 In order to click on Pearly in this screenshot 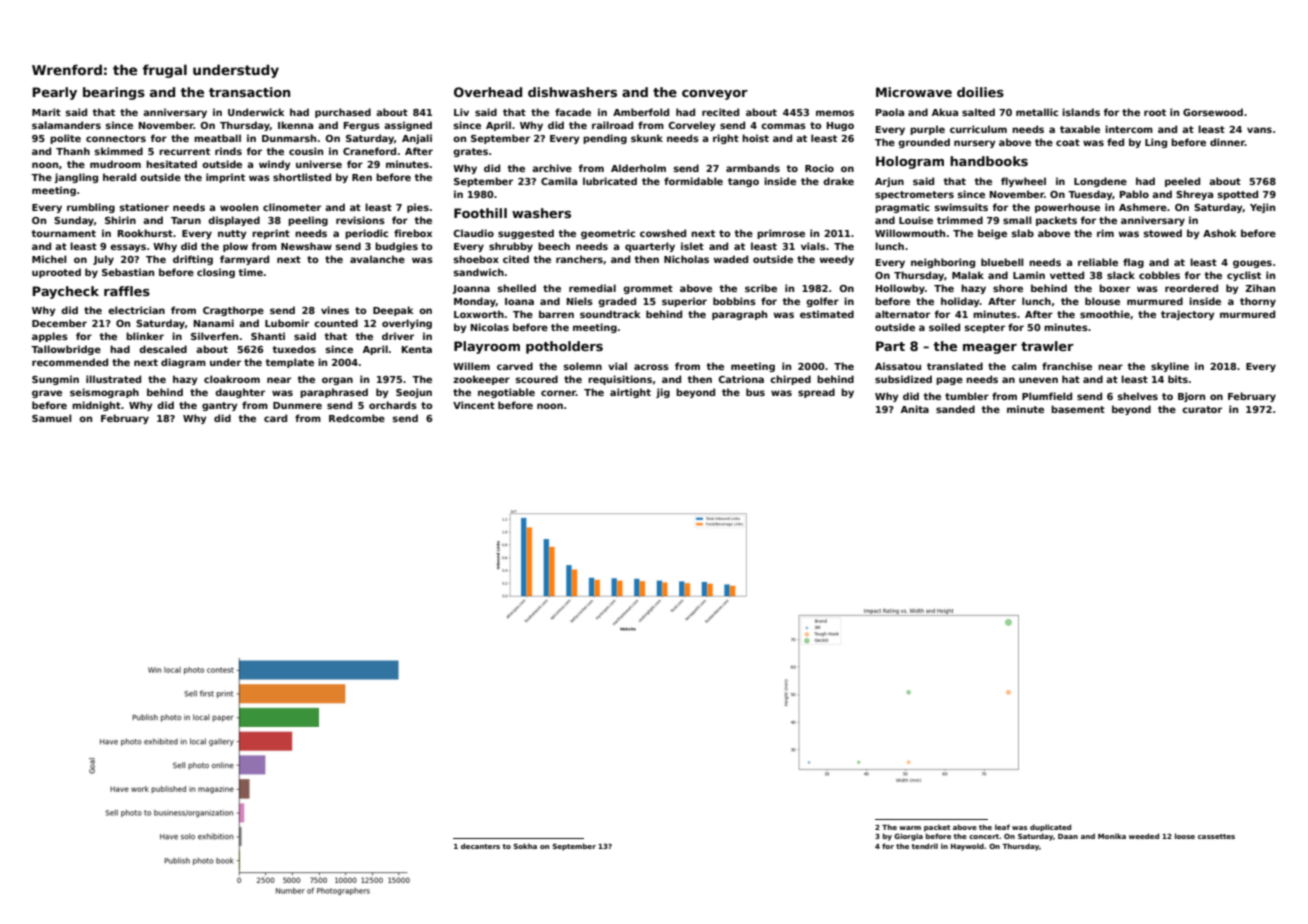, I will do `click(54, 93)`.
